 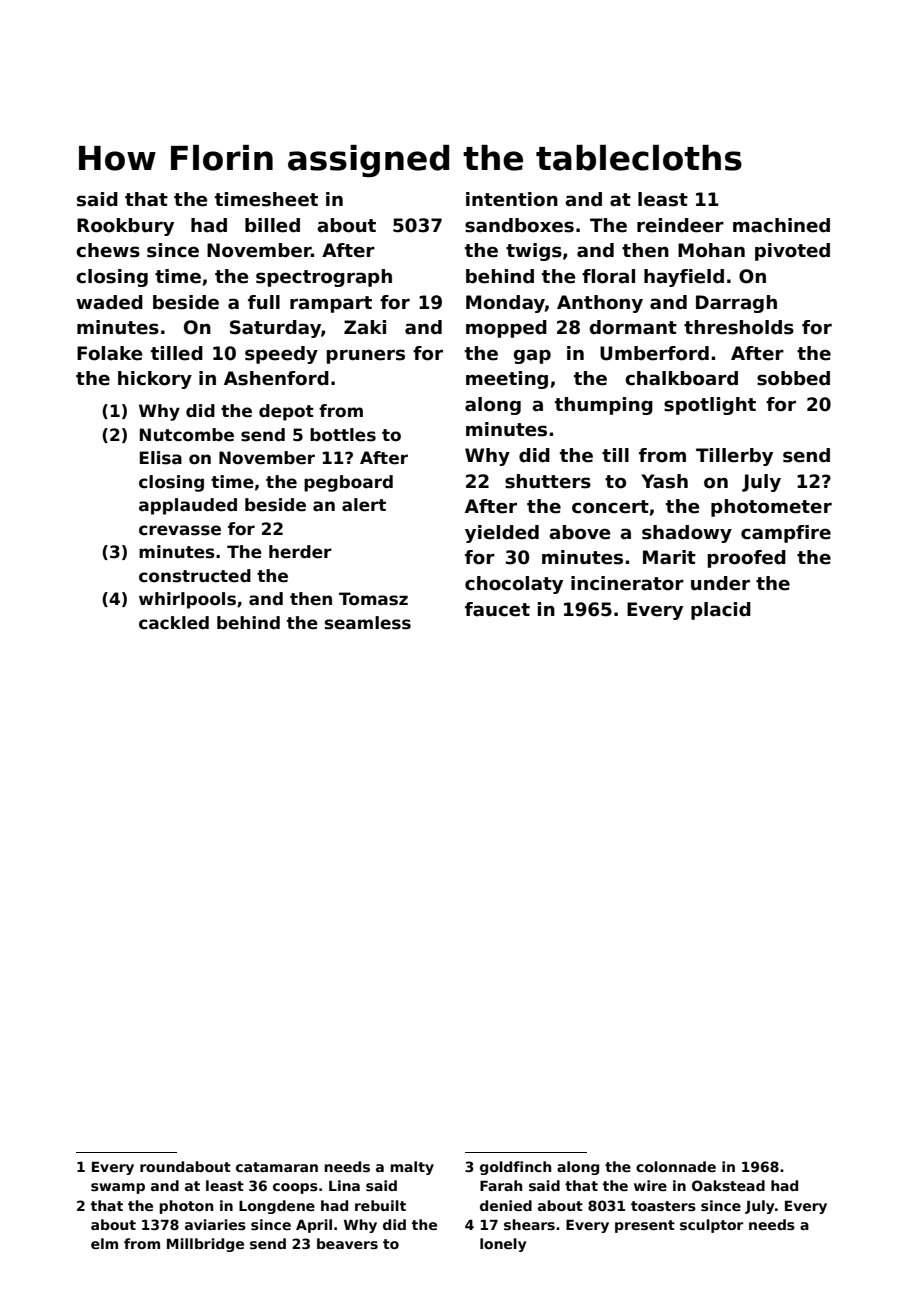 I want to click on thumping, so click(x=604, y=406).
